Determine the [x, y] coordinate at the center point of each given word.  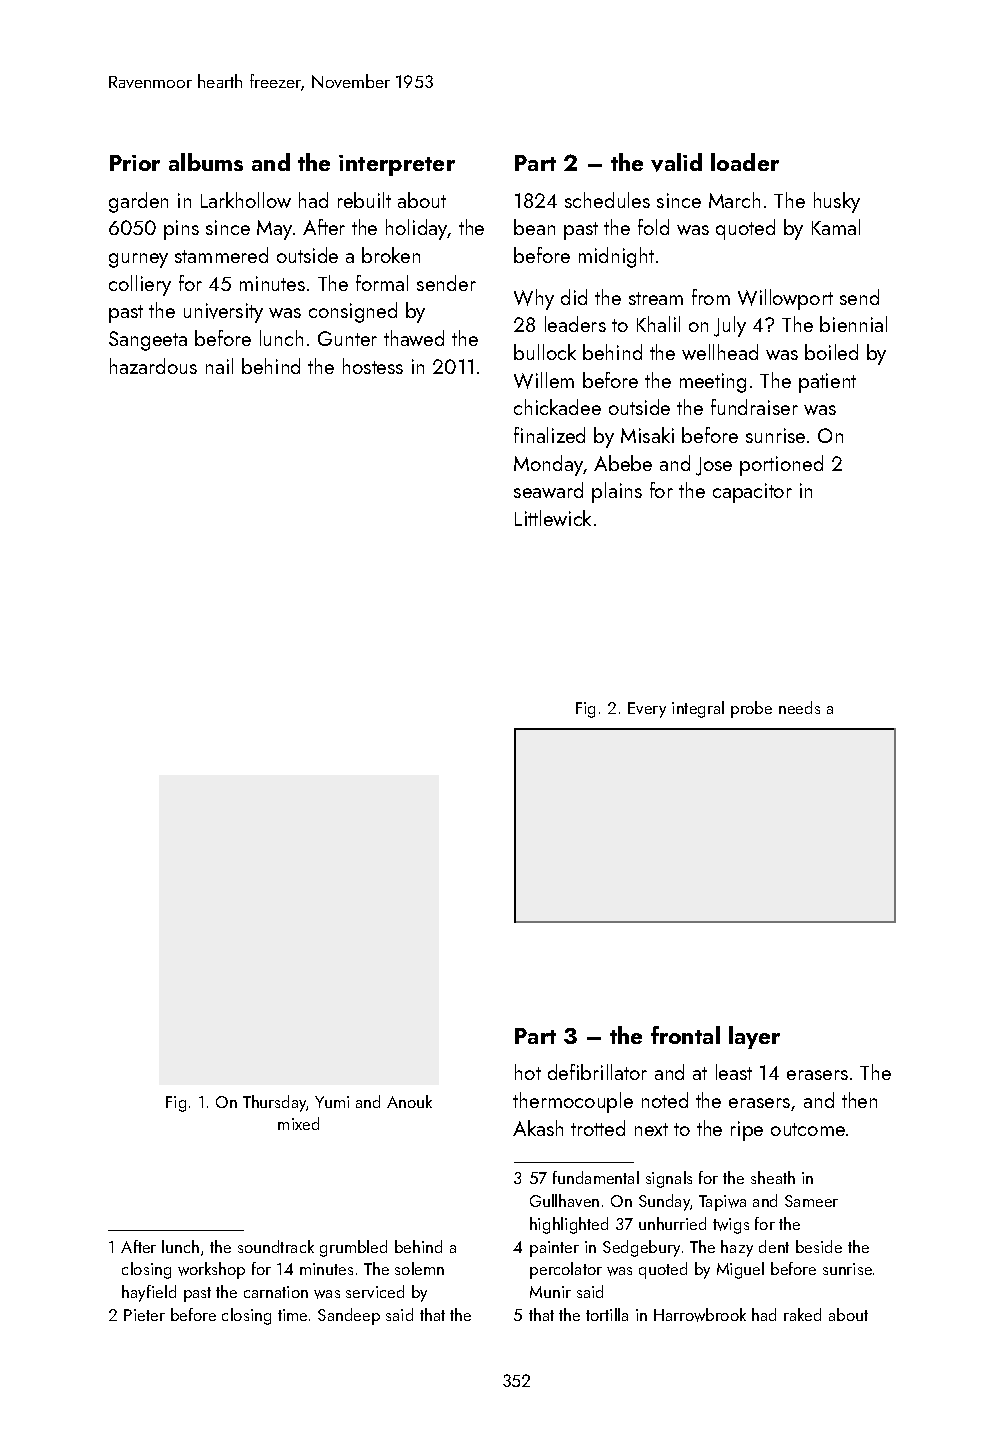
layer [754, 1037]
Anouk [409, 1101]
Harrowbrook [700, 1315]
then [859, 1100]
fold [653, 227]
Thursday [275, 1103]
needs [799, 707]
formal [382, 283]
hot [528, 1072]
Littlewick [553, 518]
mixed [298, 1123]
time [292, 1315]
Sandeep [349, 1316]
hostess [373, 366]
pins [181, 230]
